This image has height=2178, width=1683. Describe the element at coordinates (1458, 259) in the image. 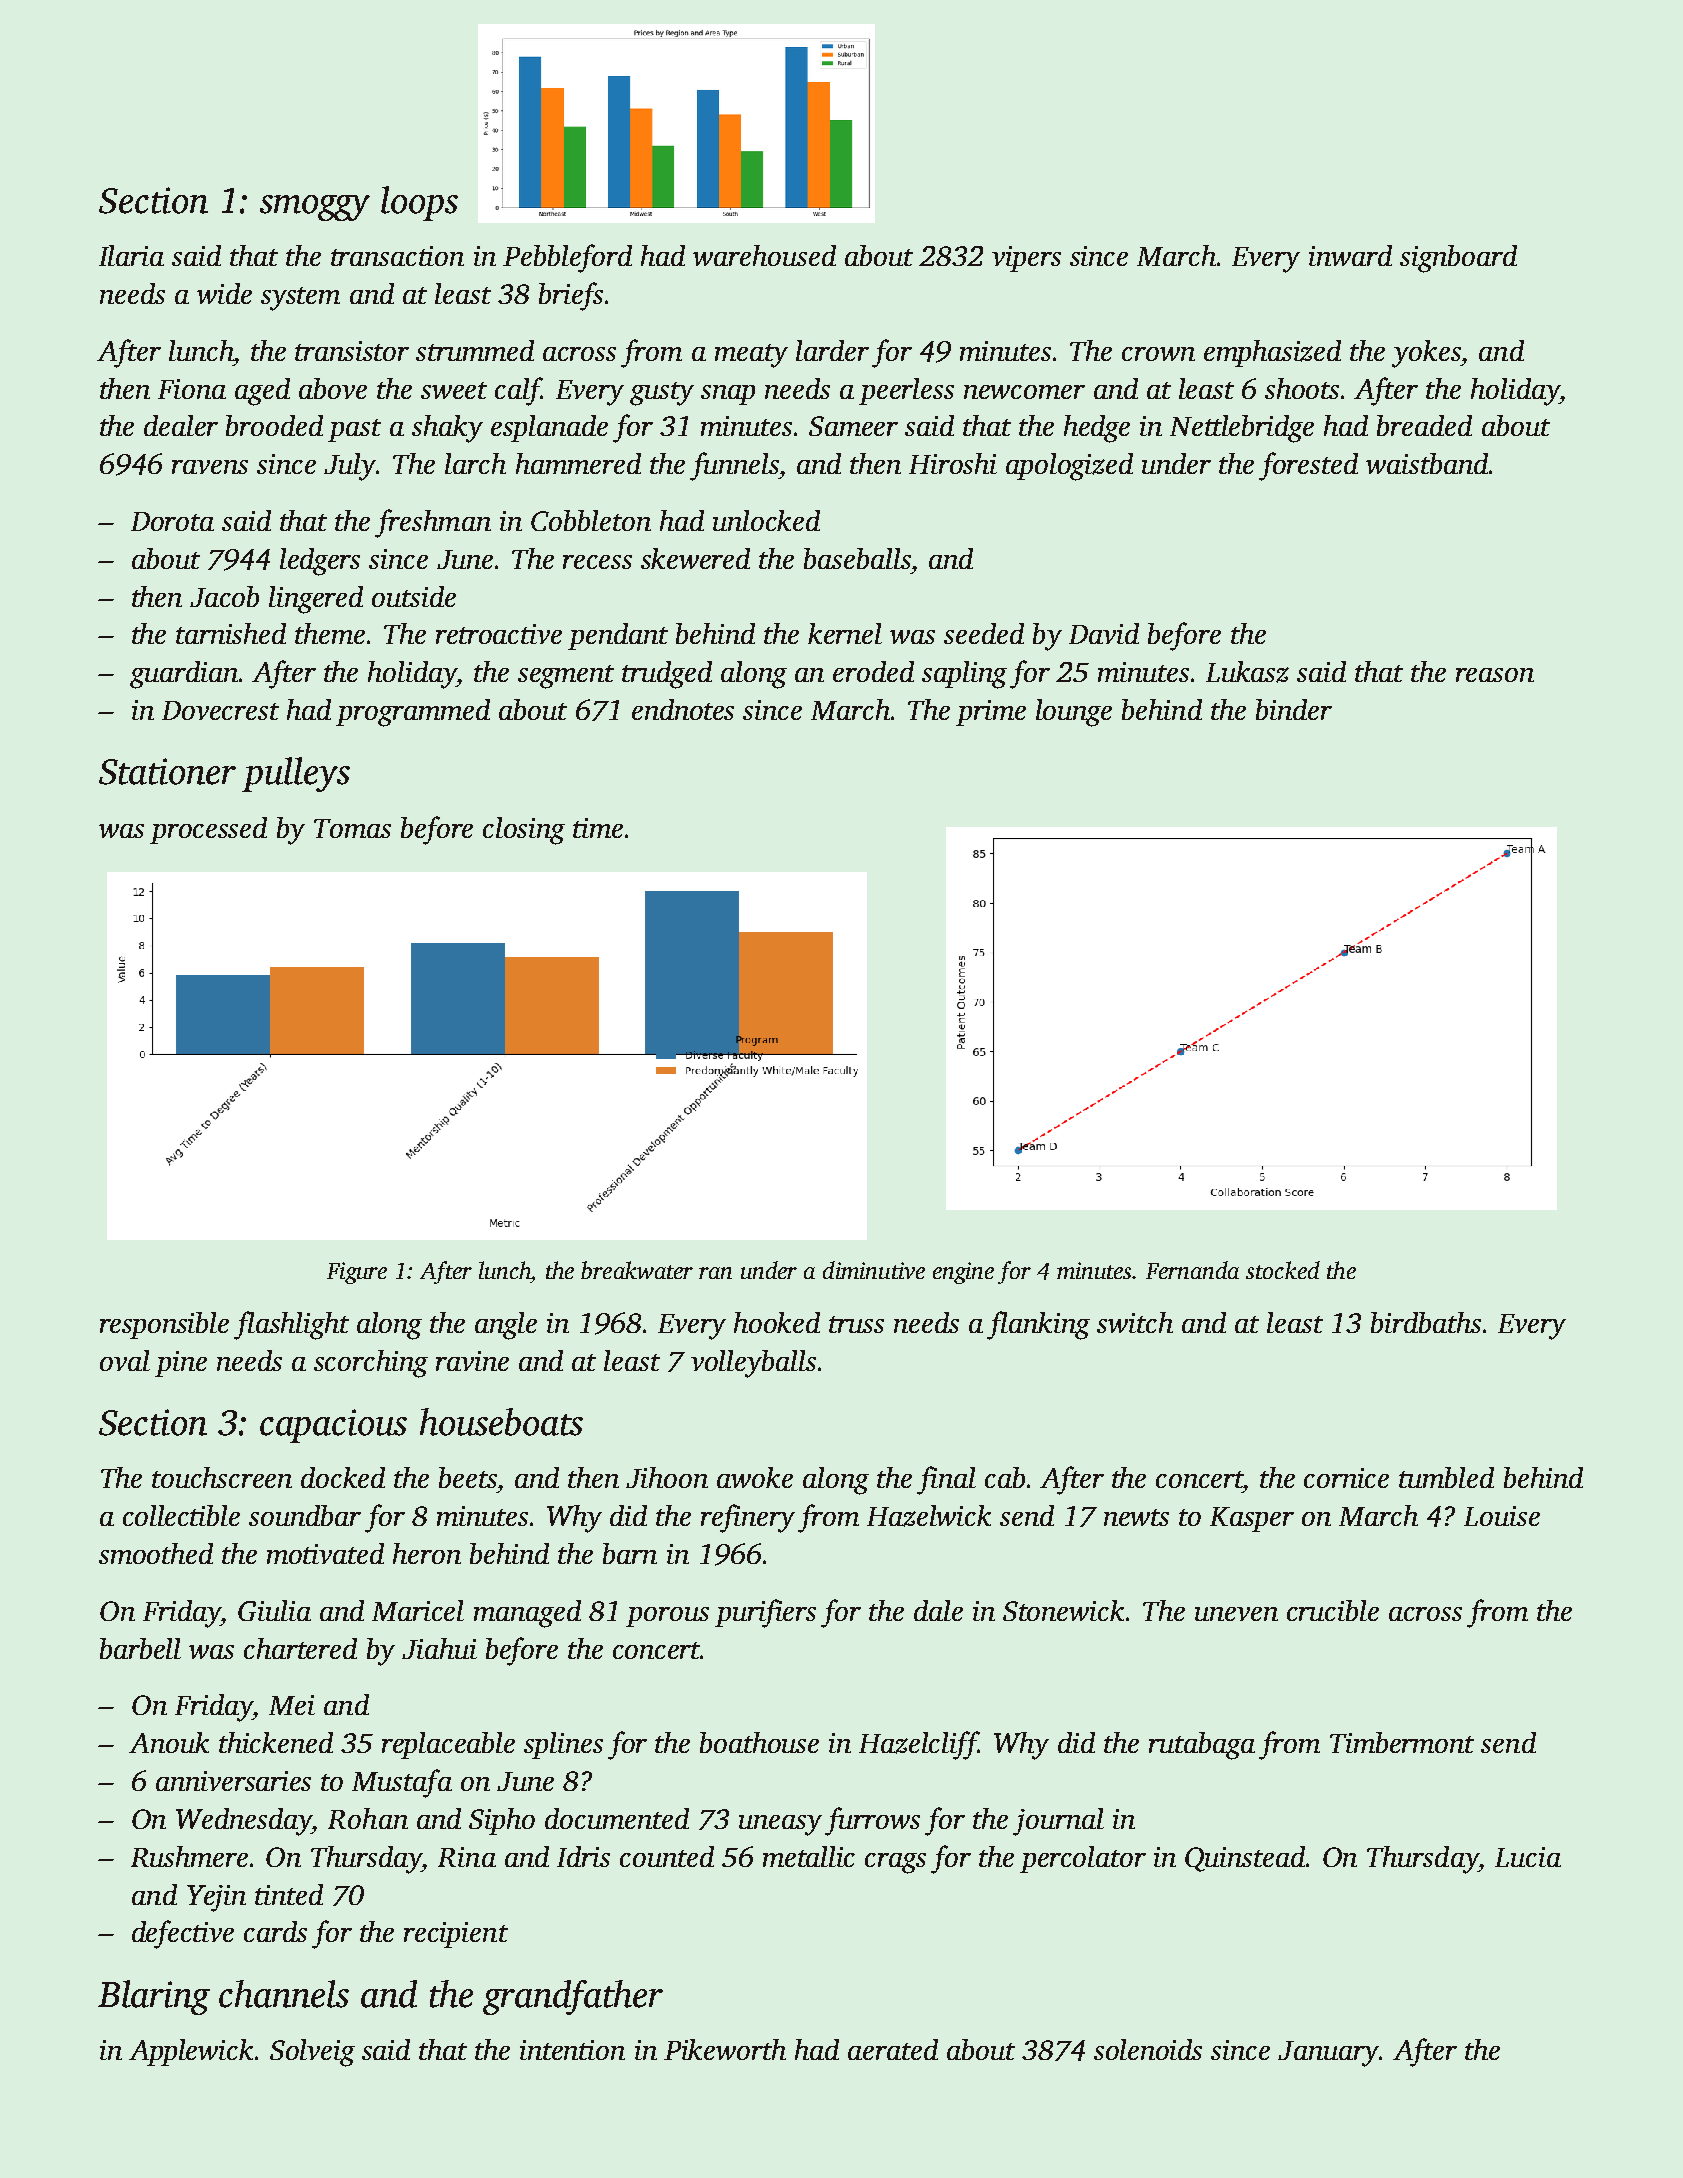

I see `signboard` at that location.
